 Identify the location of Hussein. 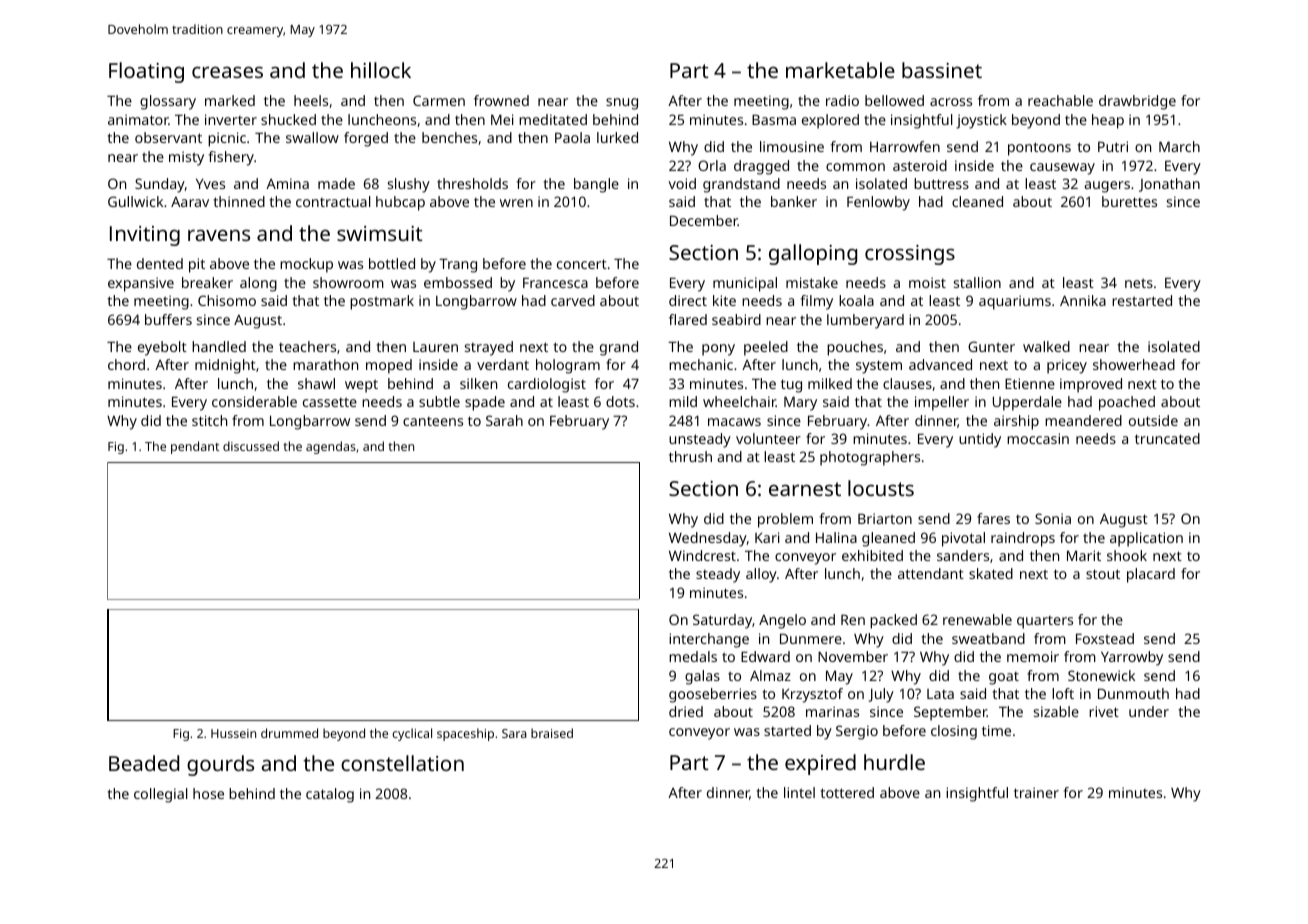
(233, 733).
